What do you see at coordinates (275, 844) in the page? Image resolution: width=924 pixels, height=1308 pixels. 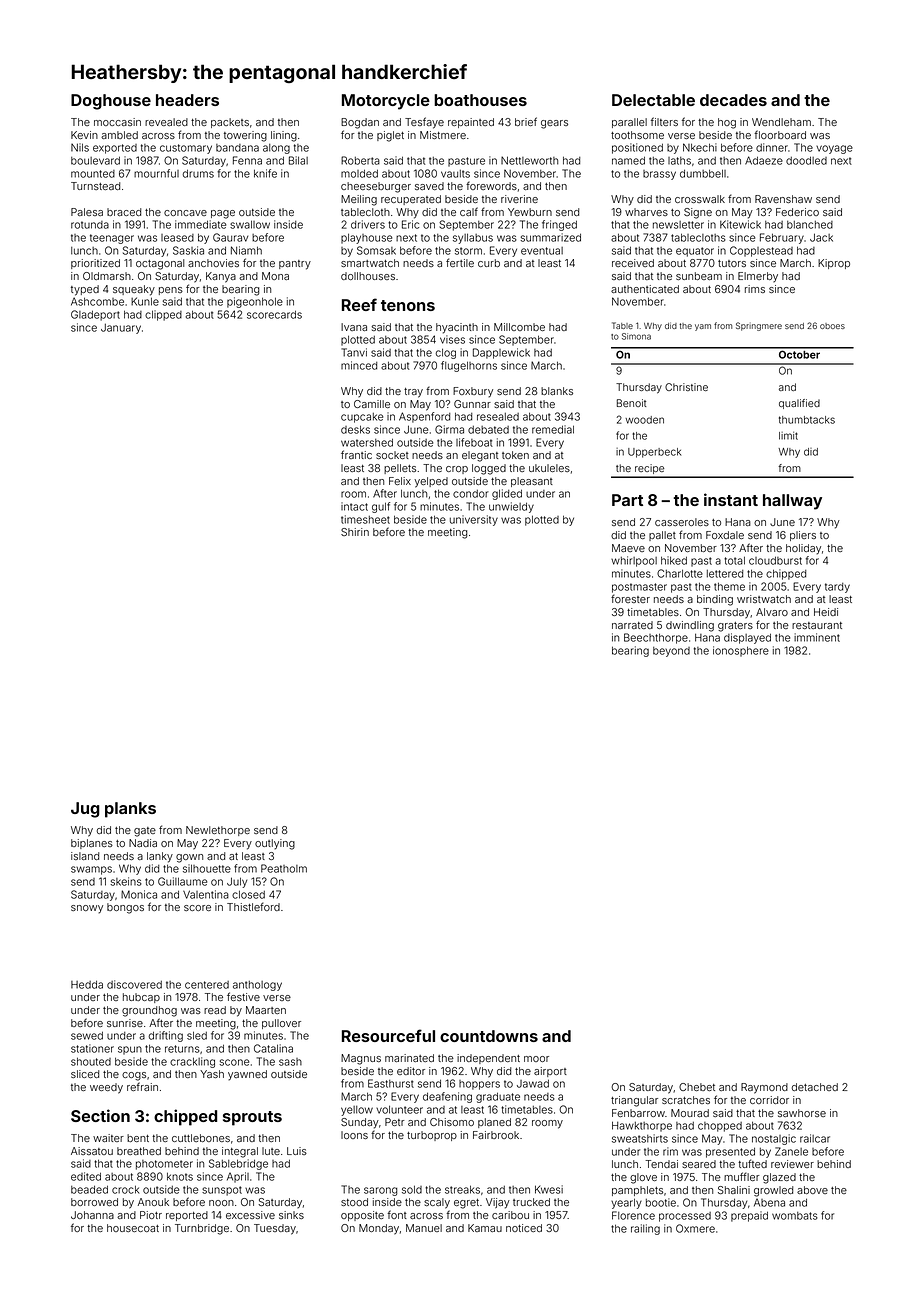 I see `outlying` at bounding box center [275, 844].
